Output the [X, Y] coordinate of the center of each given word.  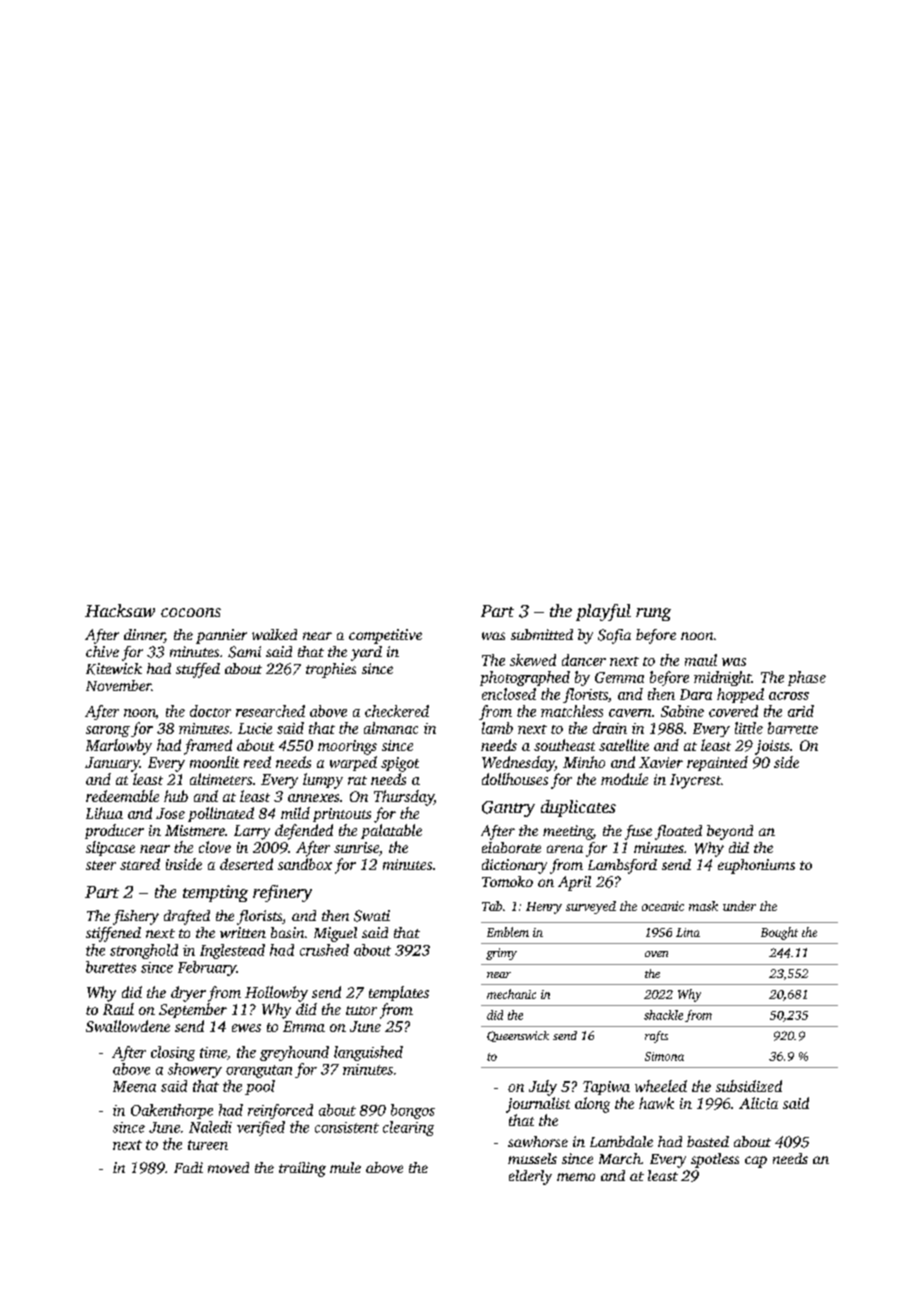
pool [260, 1087]
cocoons [191, 612]
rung [653, 614]
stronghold [144, 951]
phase [807, 678]
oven [656, 954]
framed [208, 747]
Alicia [758, 1103]
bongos [413, 1111]
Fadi [188, 1167]
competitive [385, 636]
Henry [544, 908]
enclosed [509, 694]
